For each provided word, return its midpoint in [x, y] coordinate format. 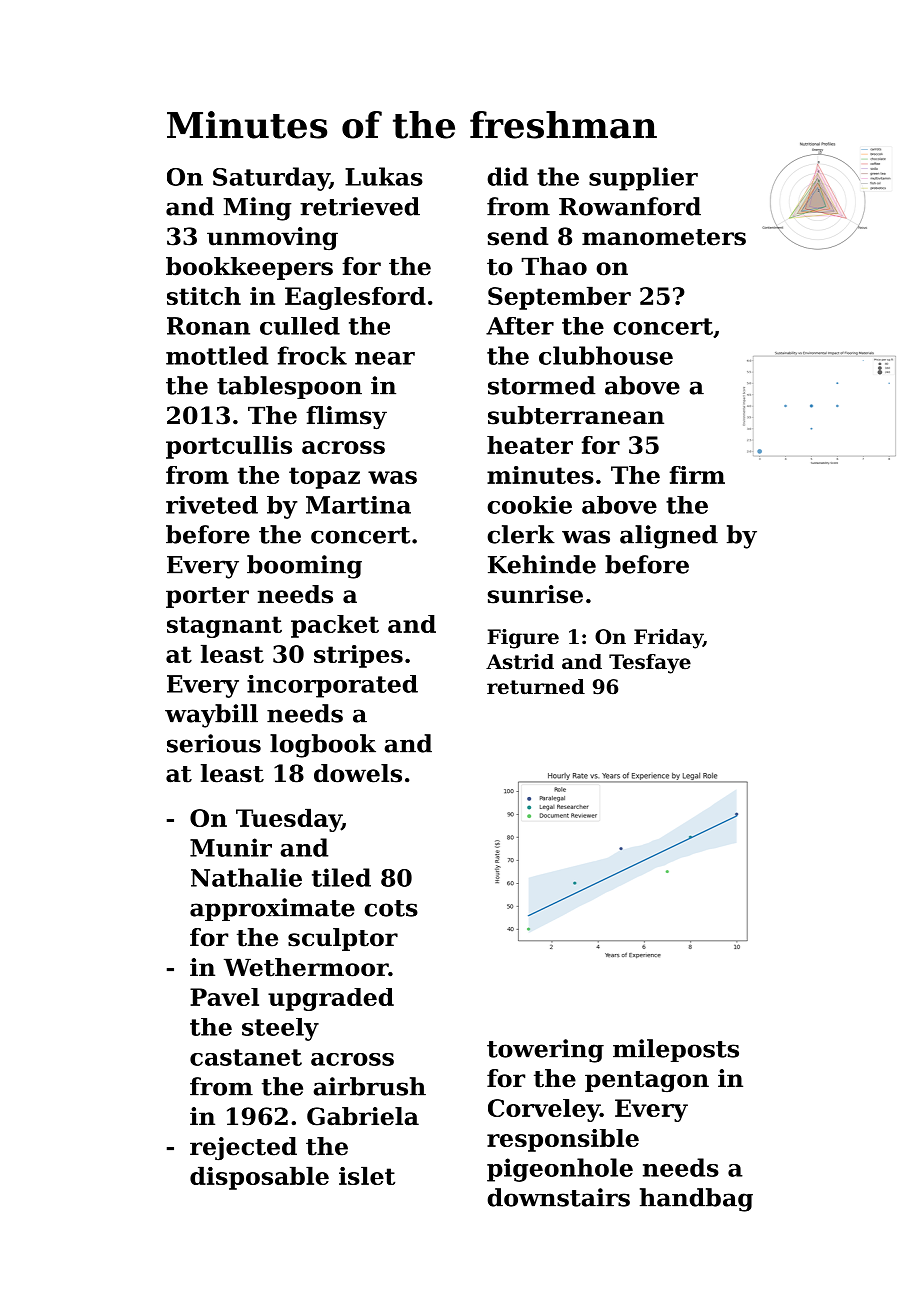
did [507, 176]
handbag [696, 1200]
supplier [643, 179]
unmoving [272, 238]
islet [367, 1176]
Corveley [544, 1110]
